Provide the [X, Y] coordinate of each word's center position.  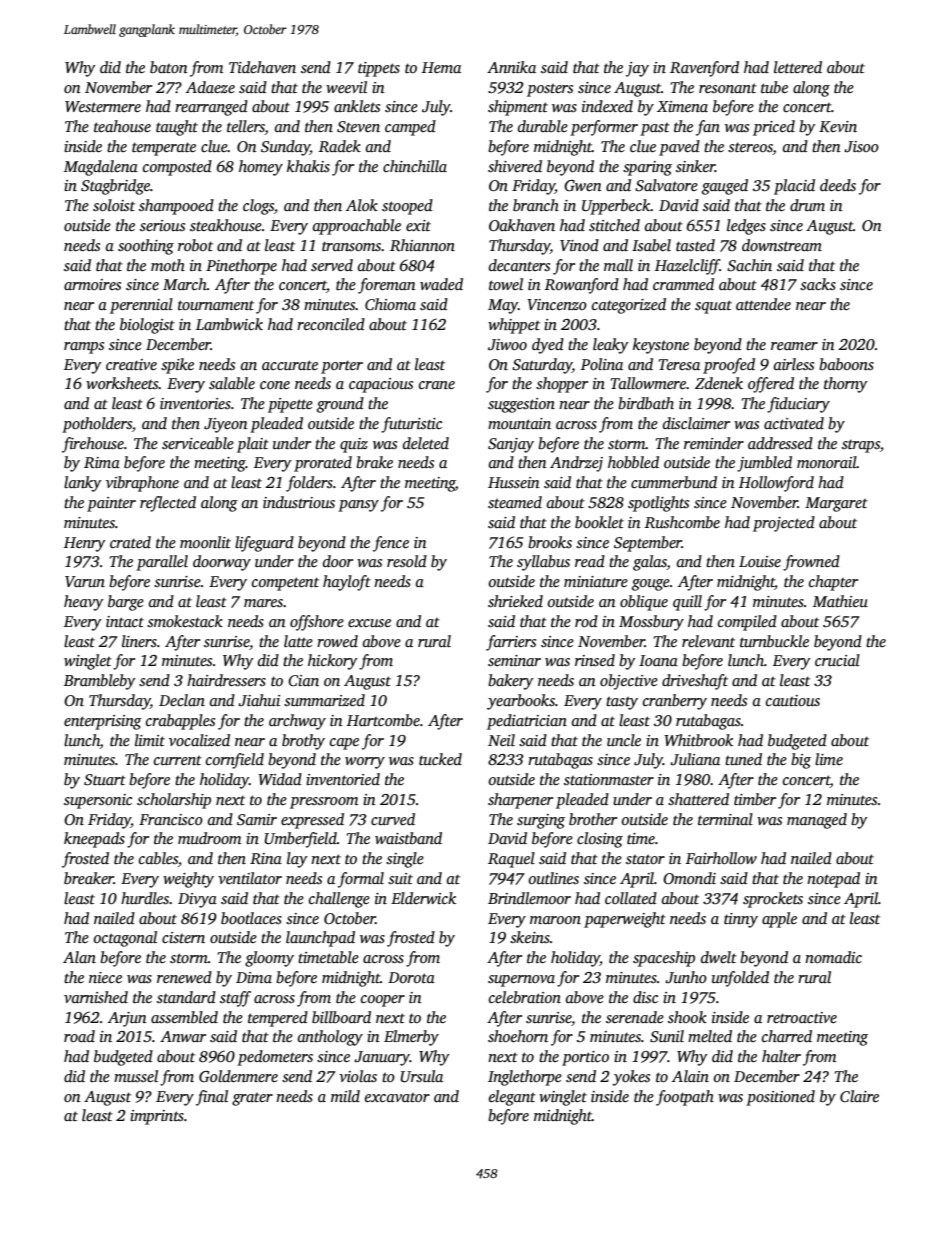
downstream [782, 245]
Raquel [511, 860]
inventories [195, 403]
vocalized [199, 740]
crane [437, 385]
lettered [798, 67]
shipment [518, 108]
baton [169, 67]
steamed [515, 502]
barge [126, 603]
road [79, 1036]
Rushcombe [682, 522]
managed [817, 821]
